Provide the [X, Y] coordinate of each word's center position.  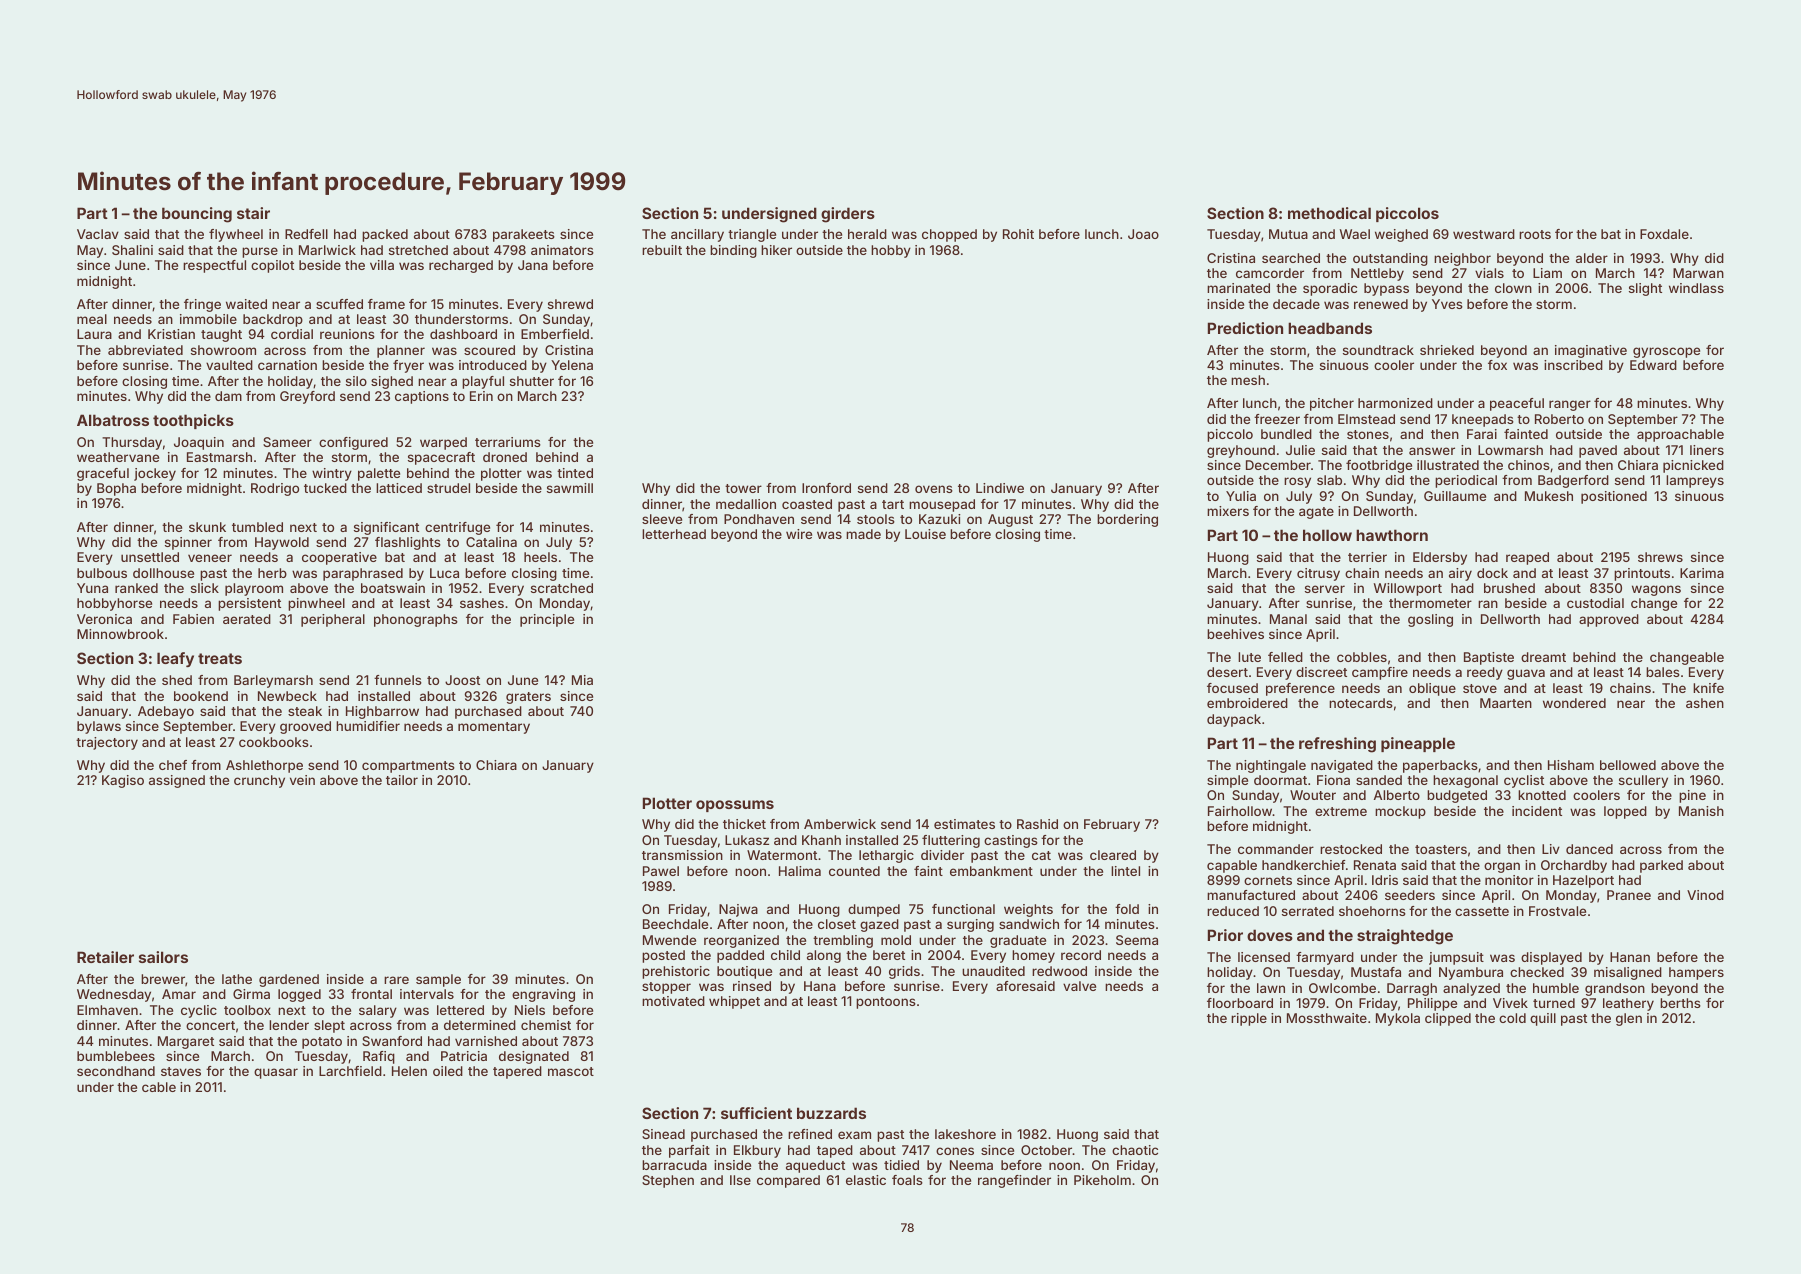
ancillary [697, 235]
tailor [402, 780]
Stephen [668, 1181]
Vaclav [98, 234]
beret [889, 955]
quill [1543, 1019]
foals [907, 1180]
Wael [1355, 234]
